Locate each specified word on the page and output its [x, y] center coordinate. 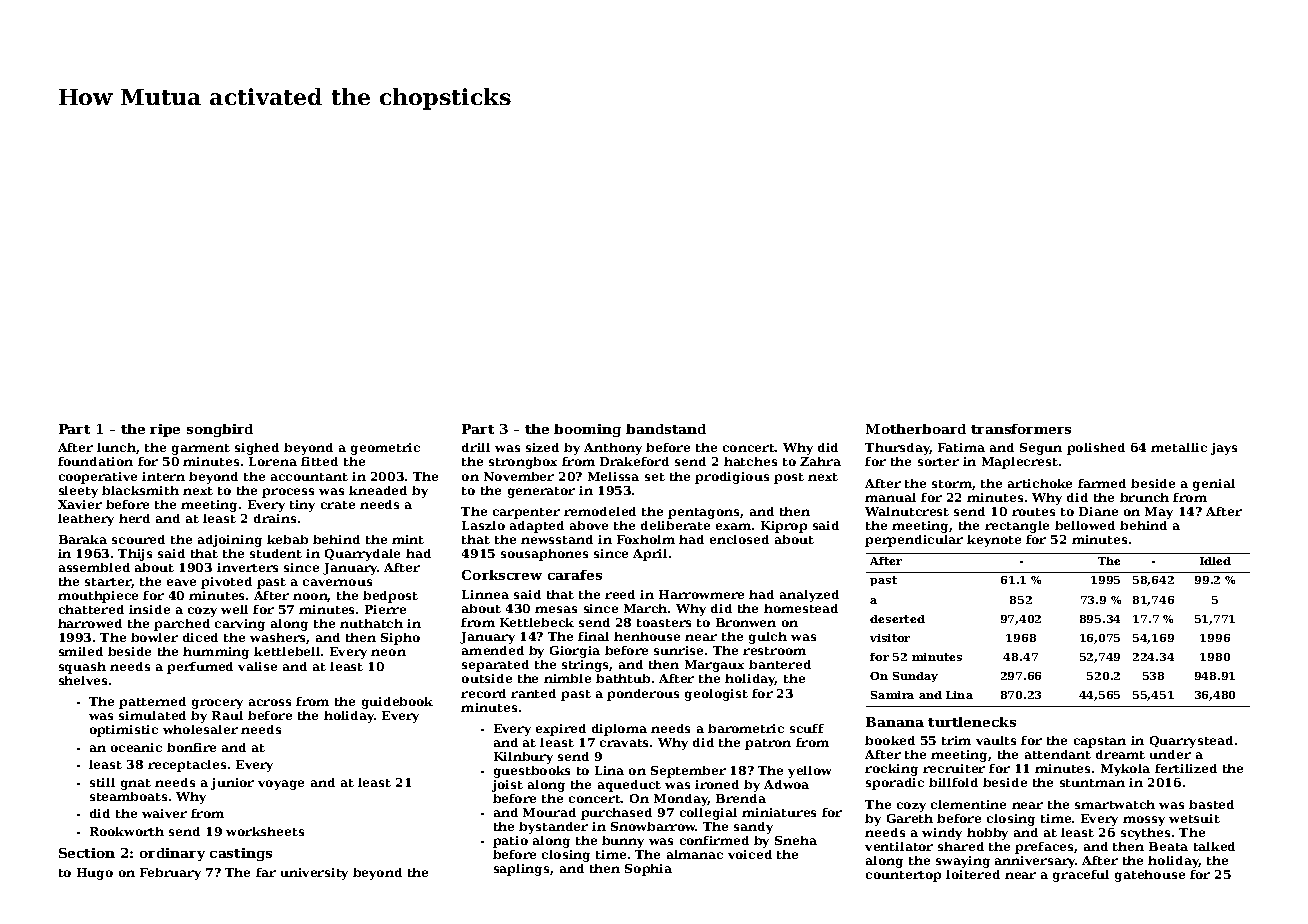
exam [733, 526]
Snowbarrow [653, 826]
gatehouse [1150, 876]
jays [1224, 449]
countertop [903, 876]
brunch [1144, 497]
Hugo [95, 874]
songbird [220, 430]
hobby [987, 834]
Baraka [83, 539]
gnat [136, 784]
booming [587, 430]
